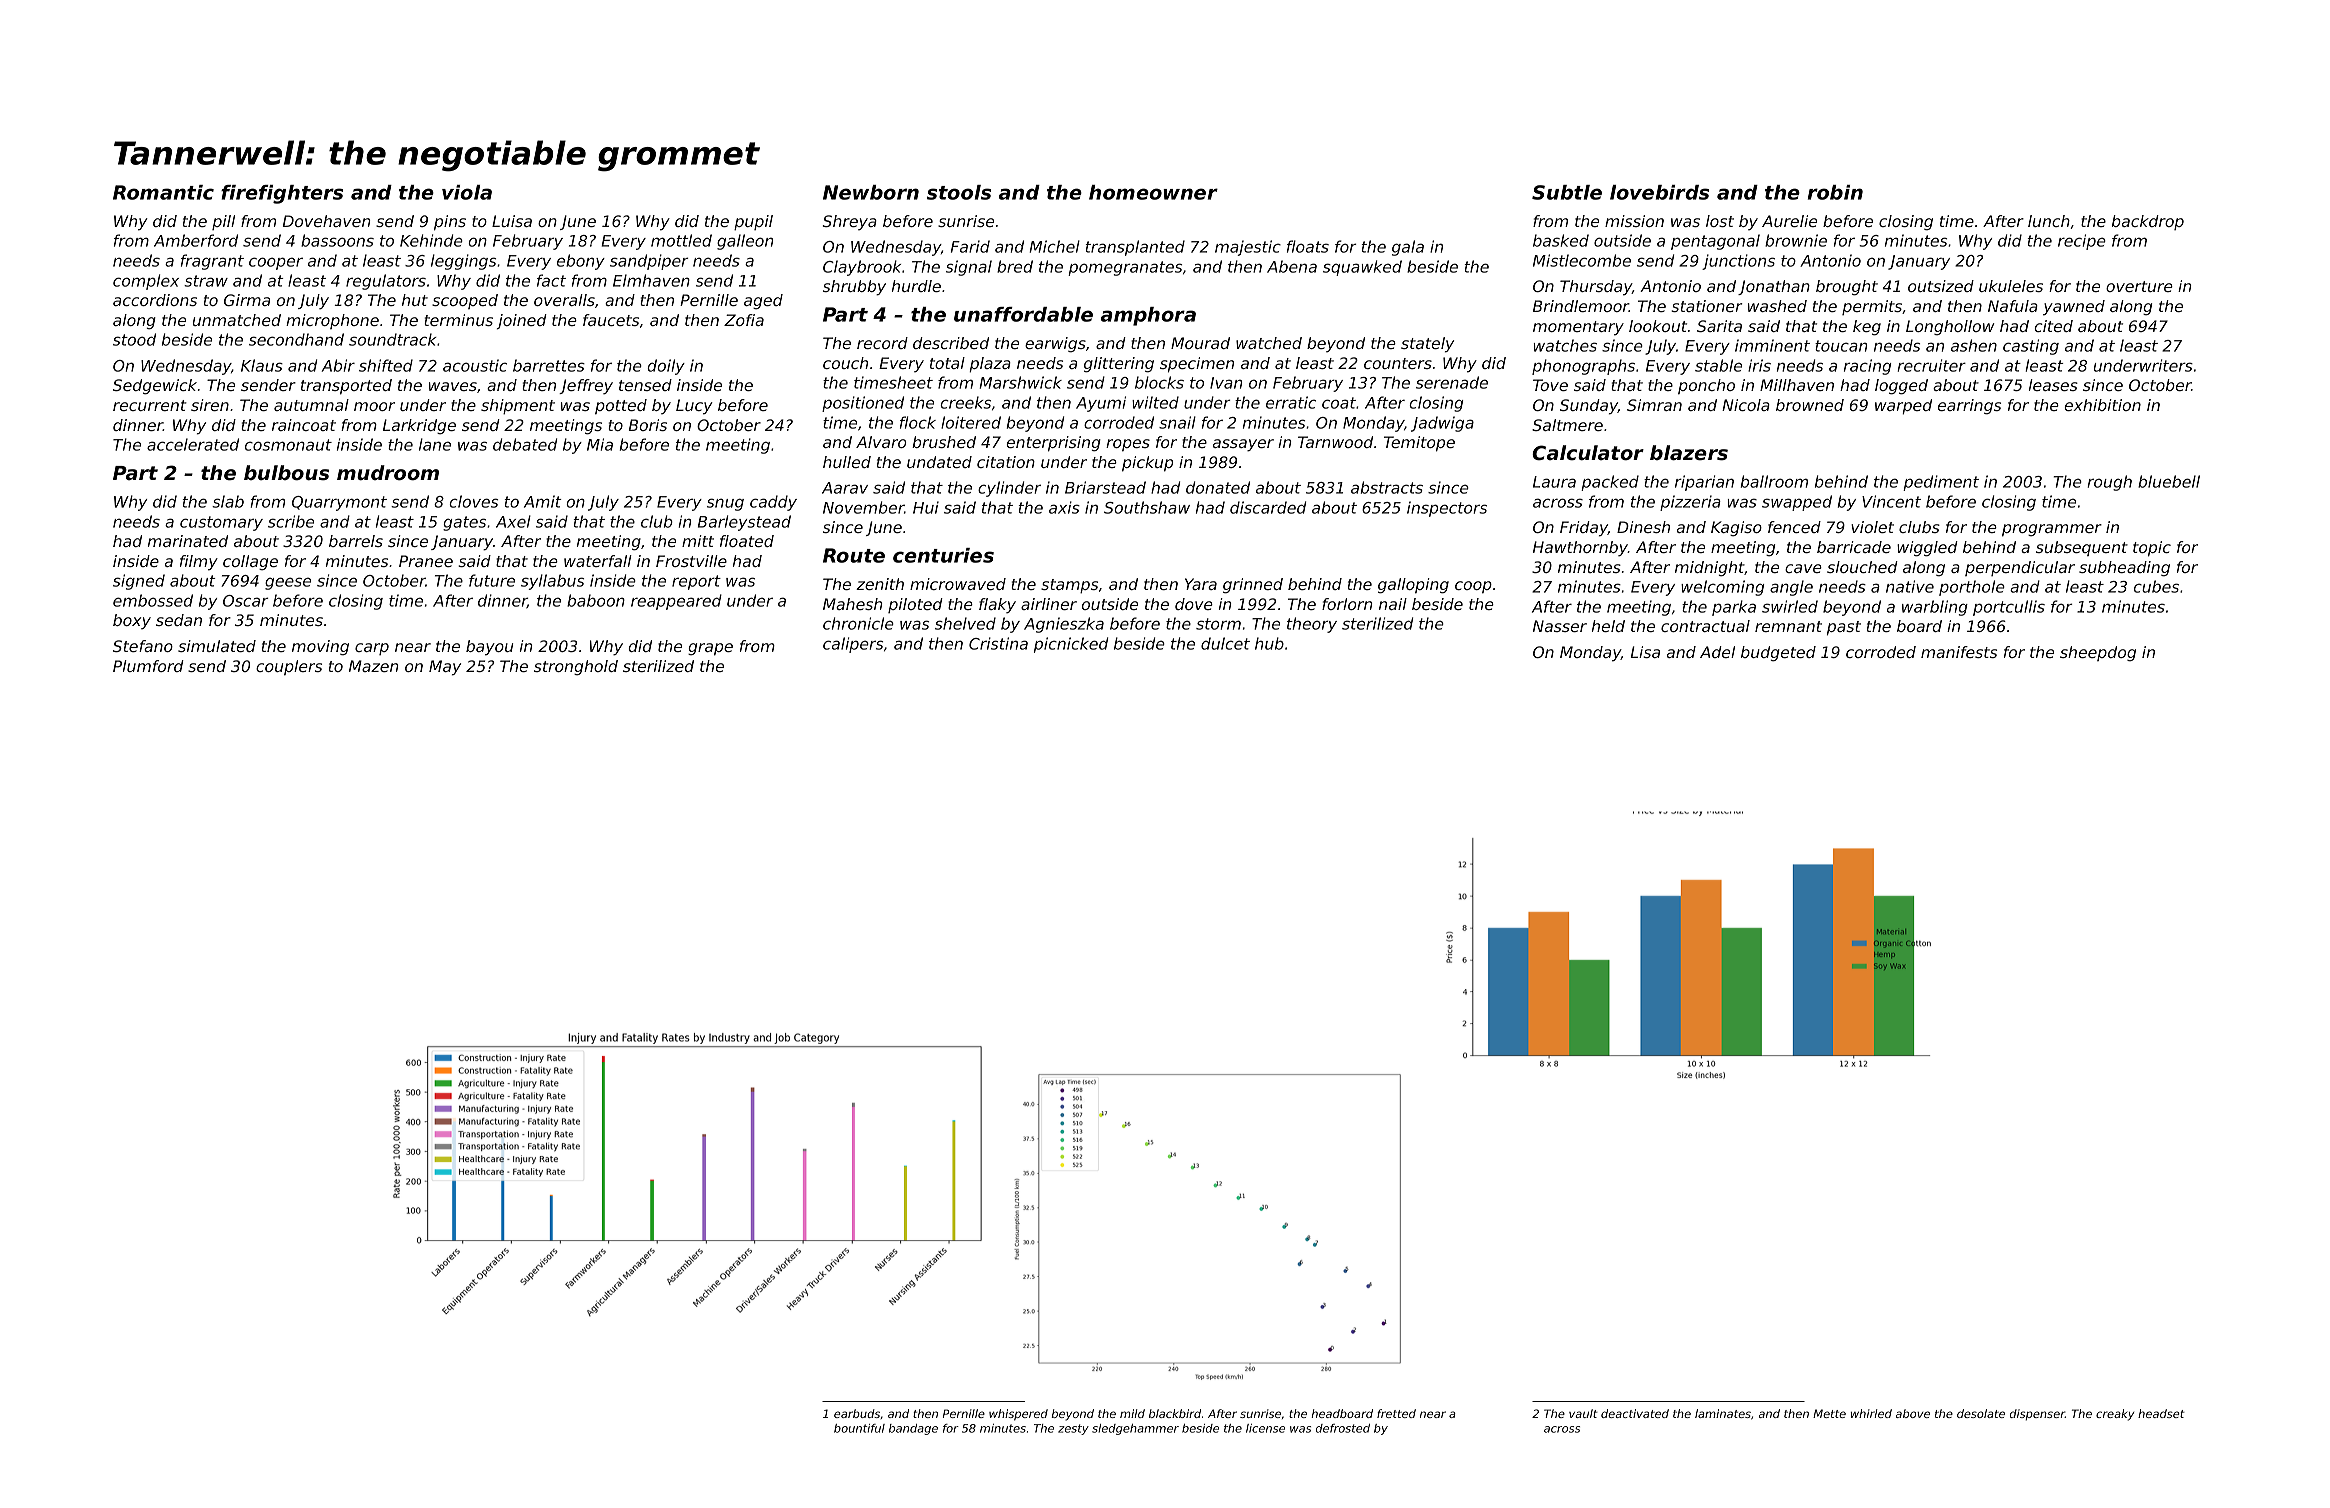 Image resolution: width=2330 pixels, height=1508 pixels. I want to click on lunch, so click(2049, 221).
